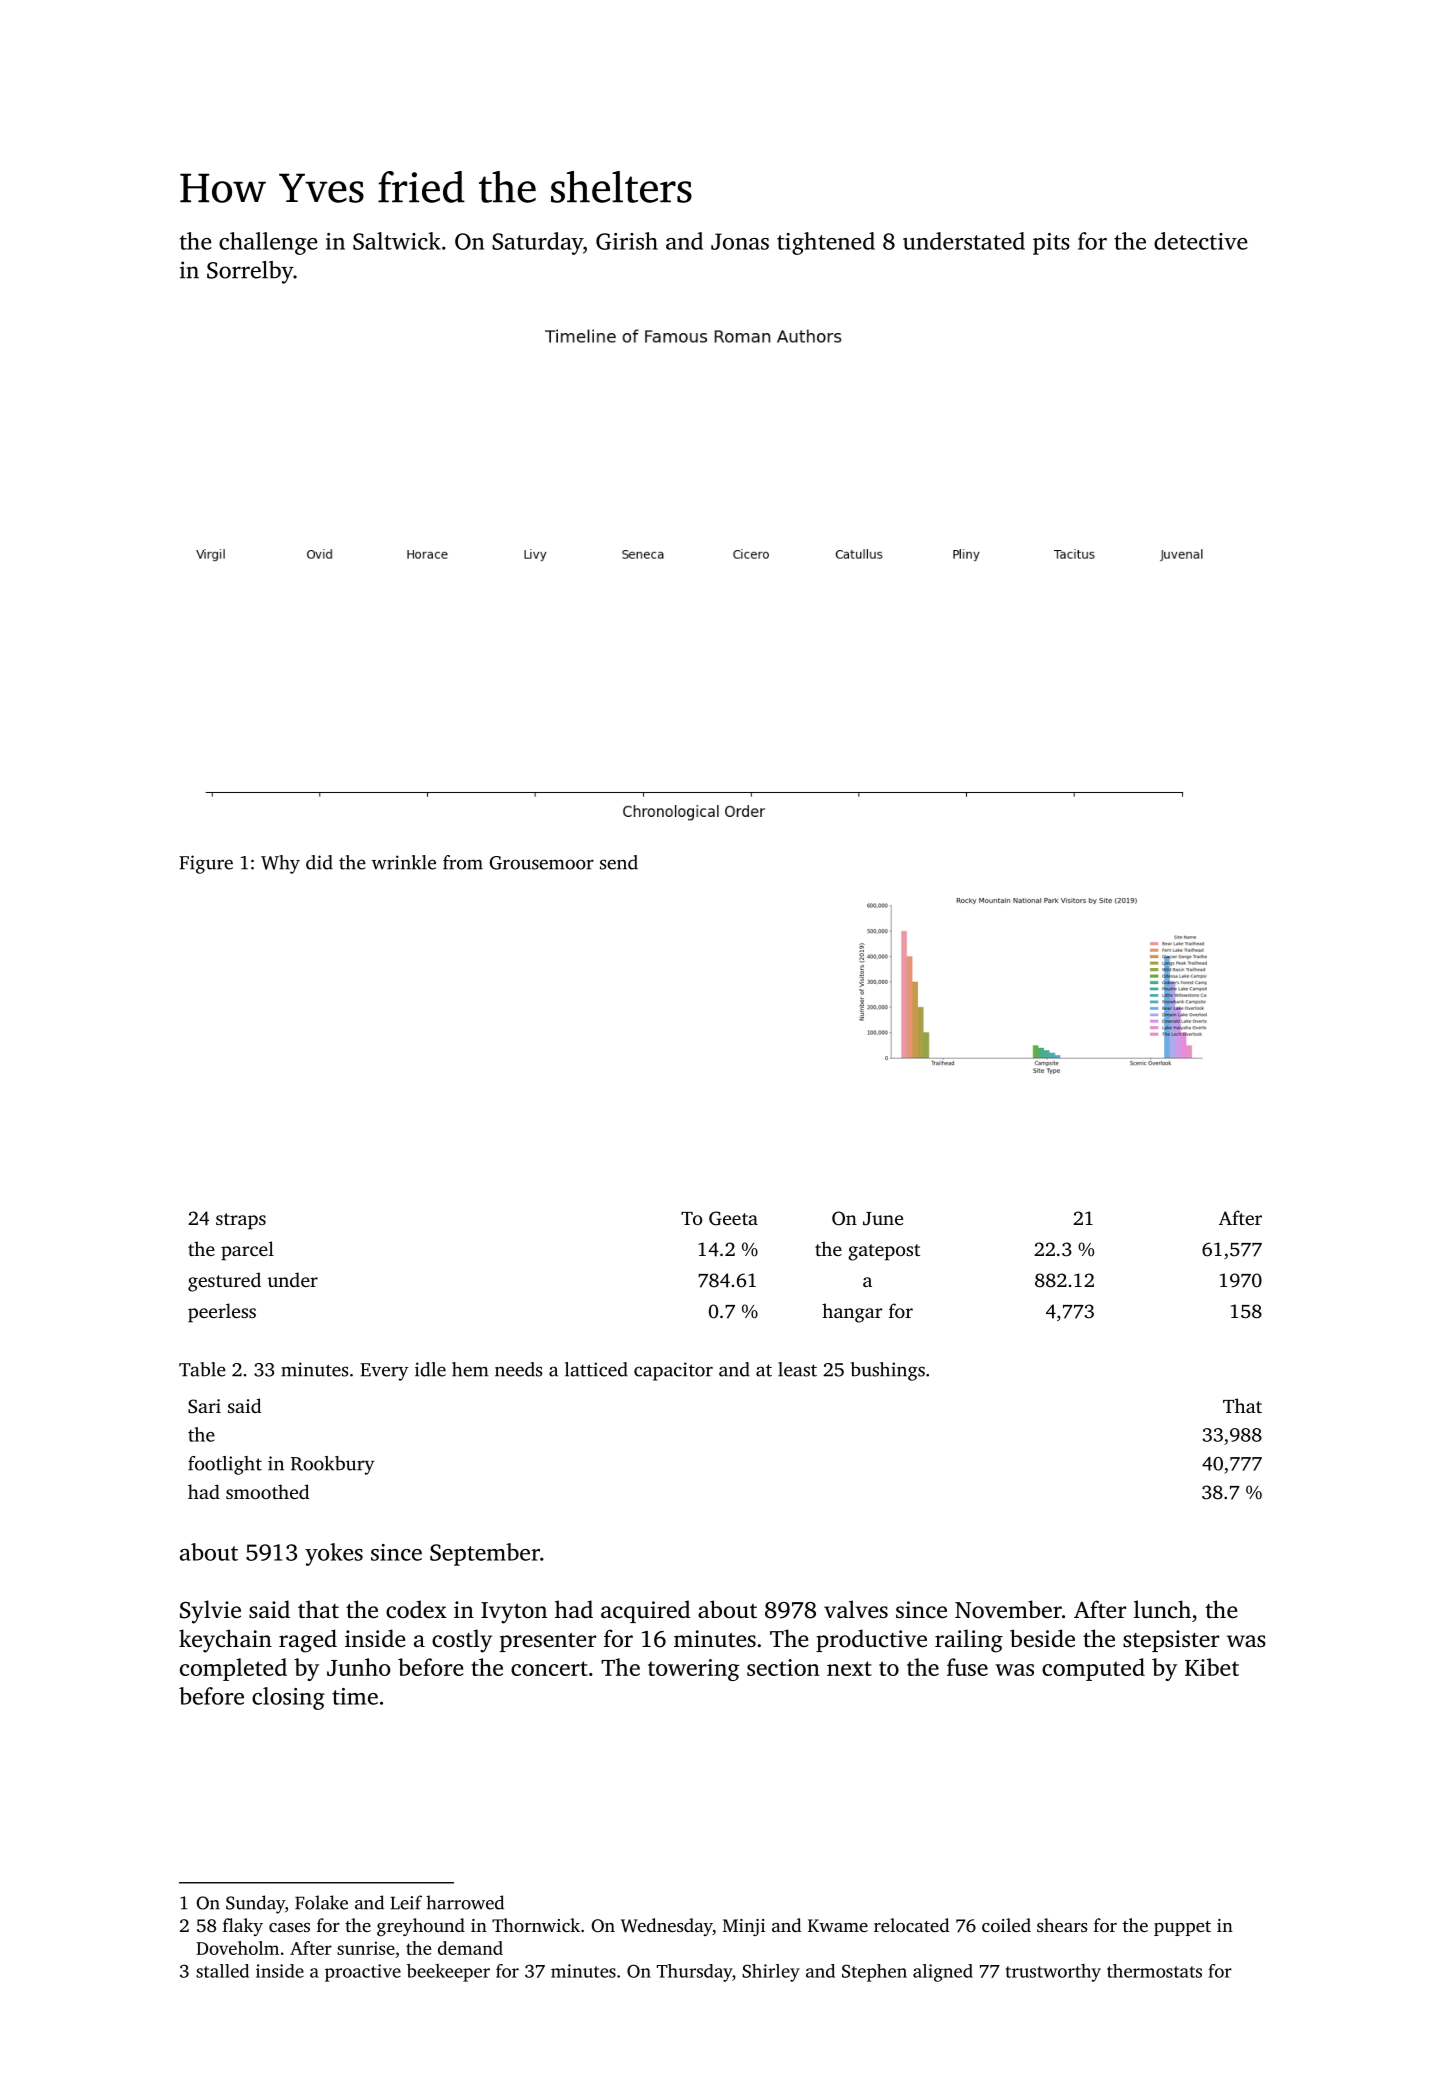 The width and height of the screenshot is (1450, 2100). Describe the element at coordinates (250, 272) in the screenshot. I see `Sorrelby` at that location.
